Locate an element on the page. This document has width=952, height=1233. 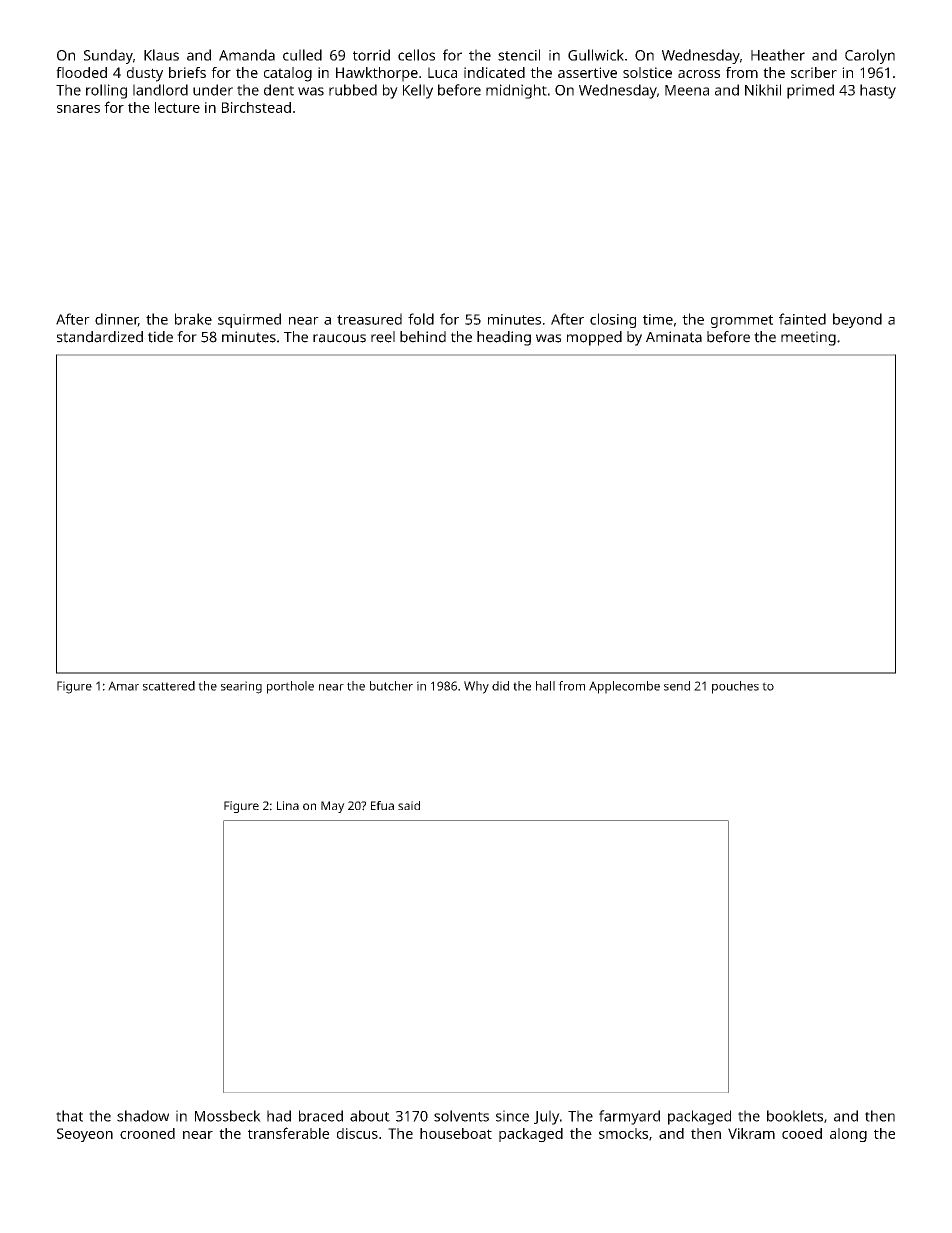
Kelly is located at coordinates (418, 91).
